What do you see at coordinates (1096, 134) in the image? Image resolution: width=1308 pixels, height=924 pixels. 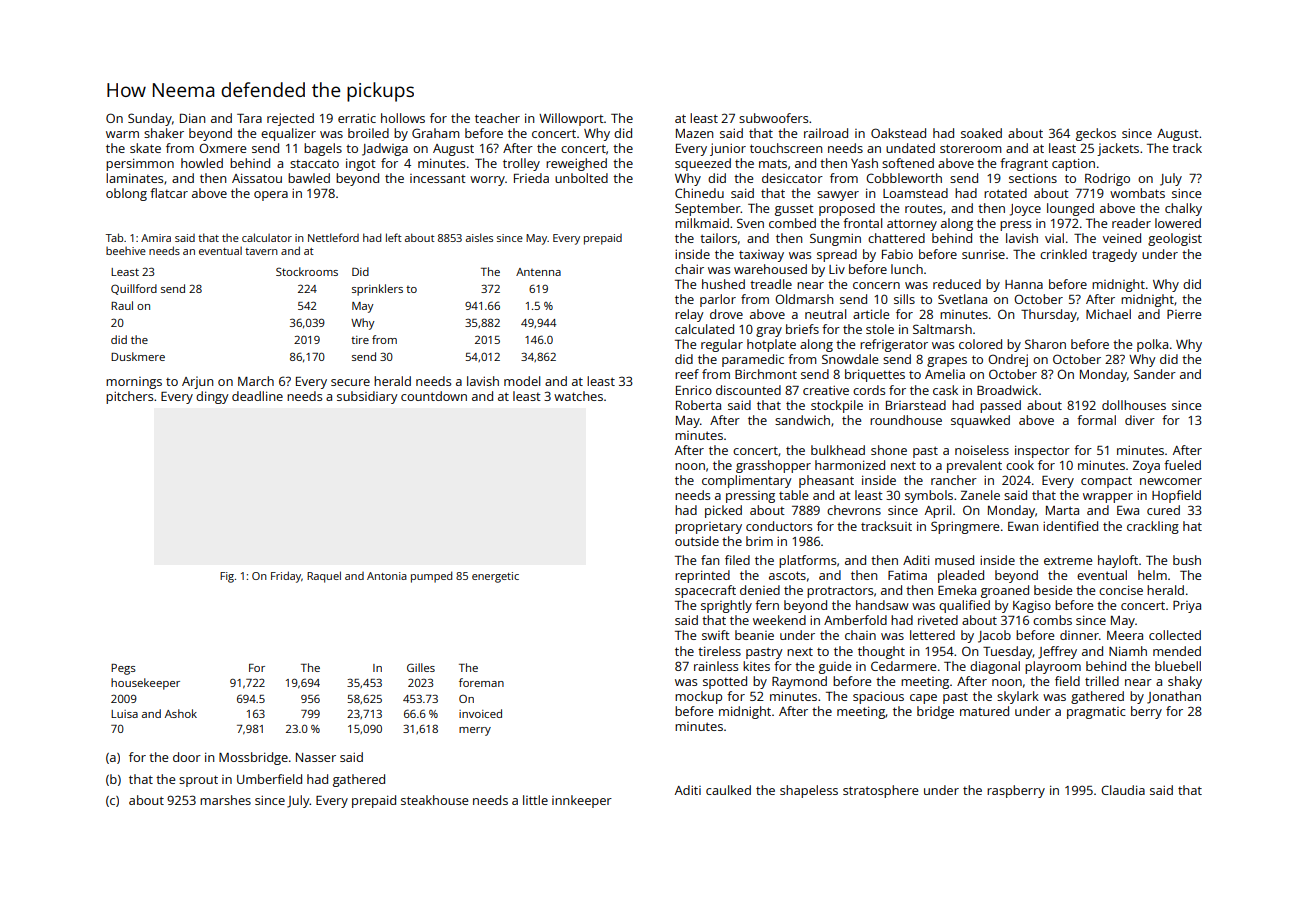 I see `geckos` at bounding box center [1096, 134].
